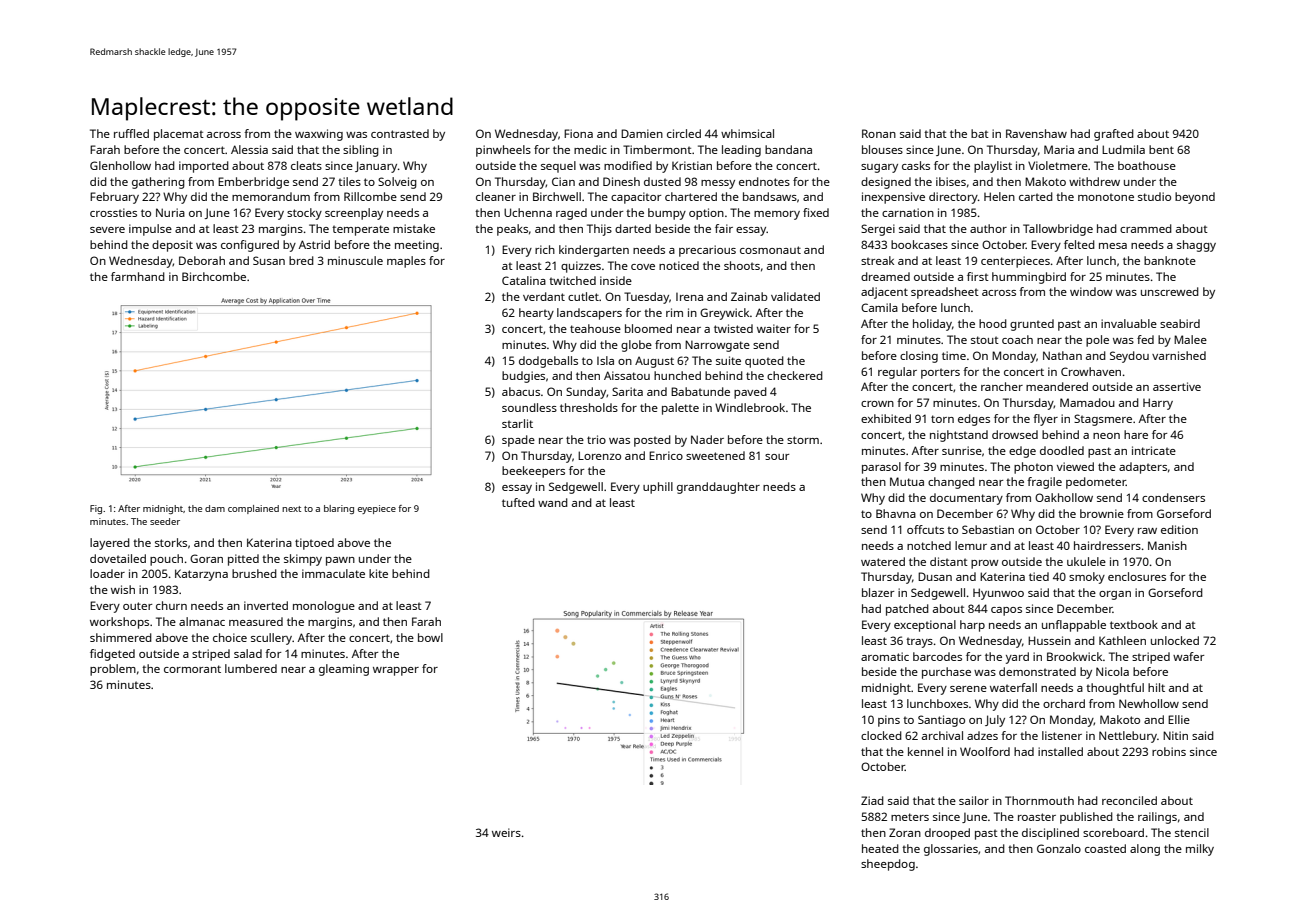 The width and height of the image is (1308, 924). What do you see at coordinates (880, 848) in the image?
I see `heated` at bounding box center [880, 848].
